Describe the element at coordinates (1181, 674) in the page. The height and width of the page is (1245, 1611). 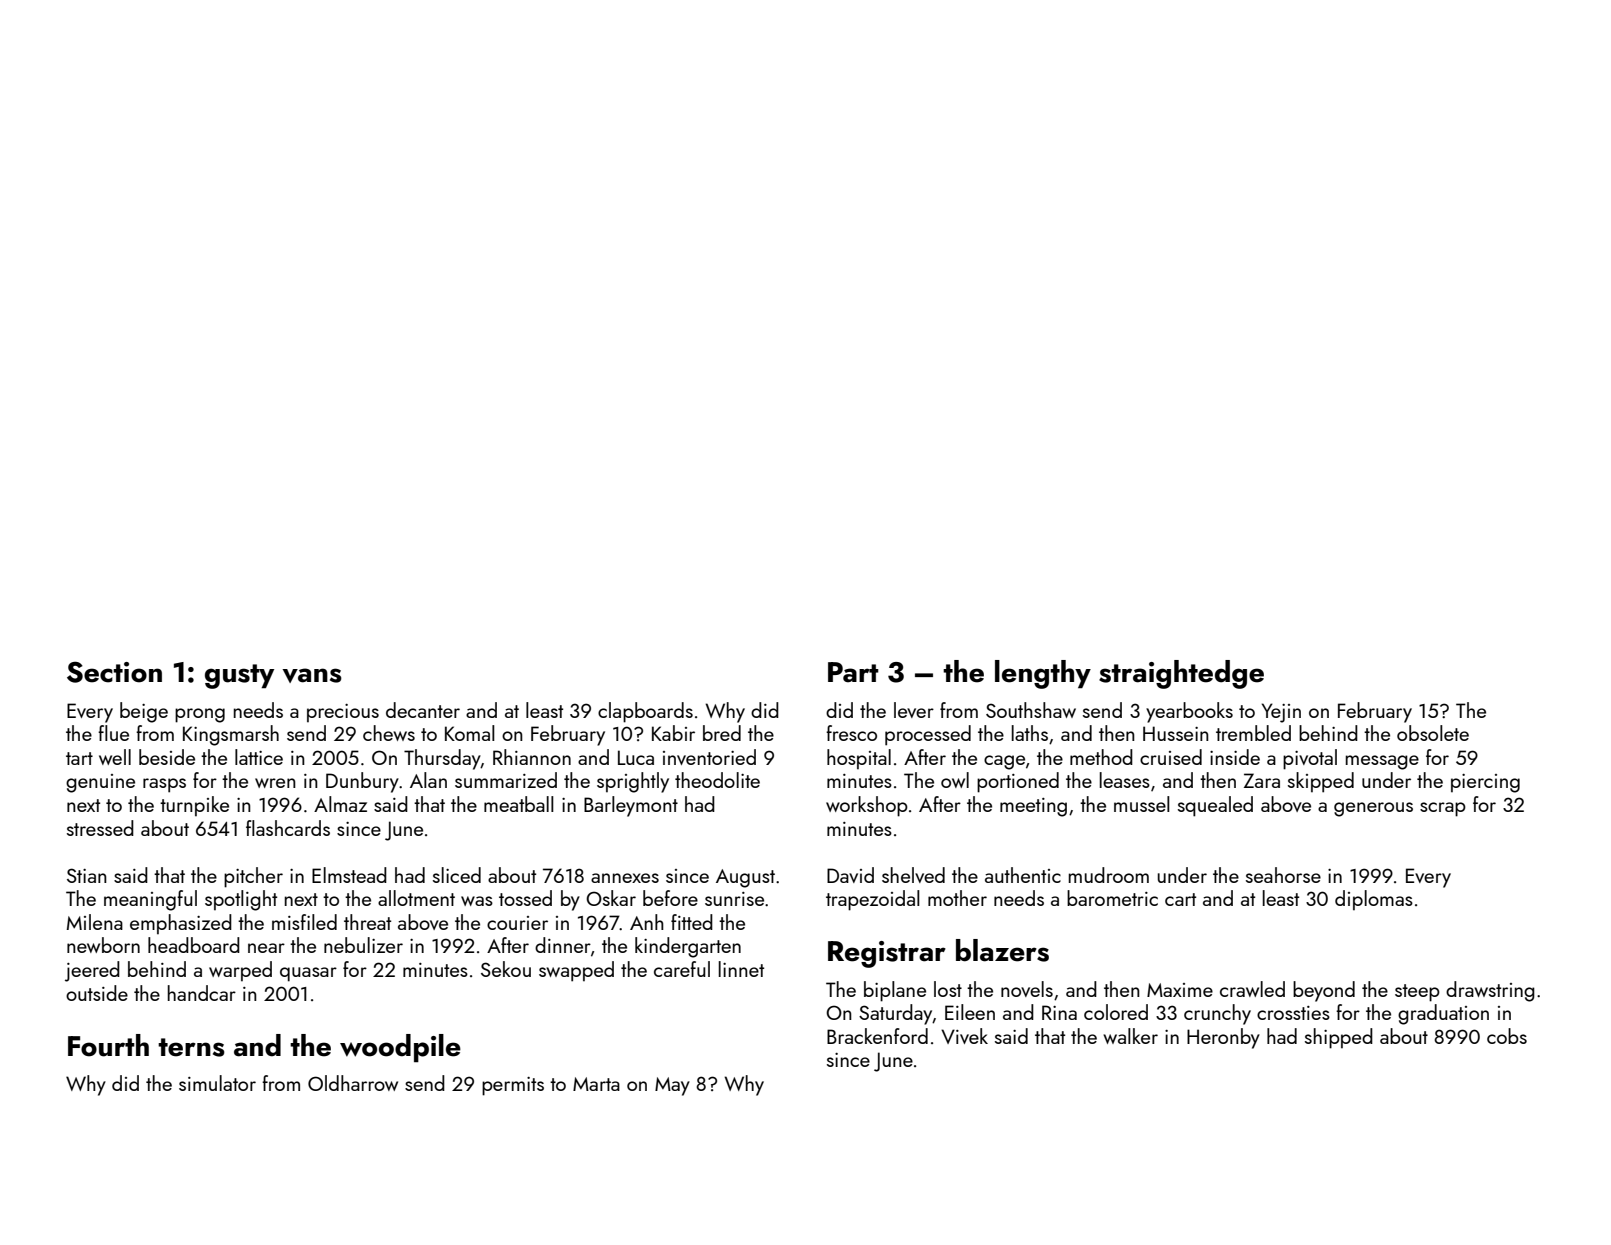
I see `straightedge` at that location.
